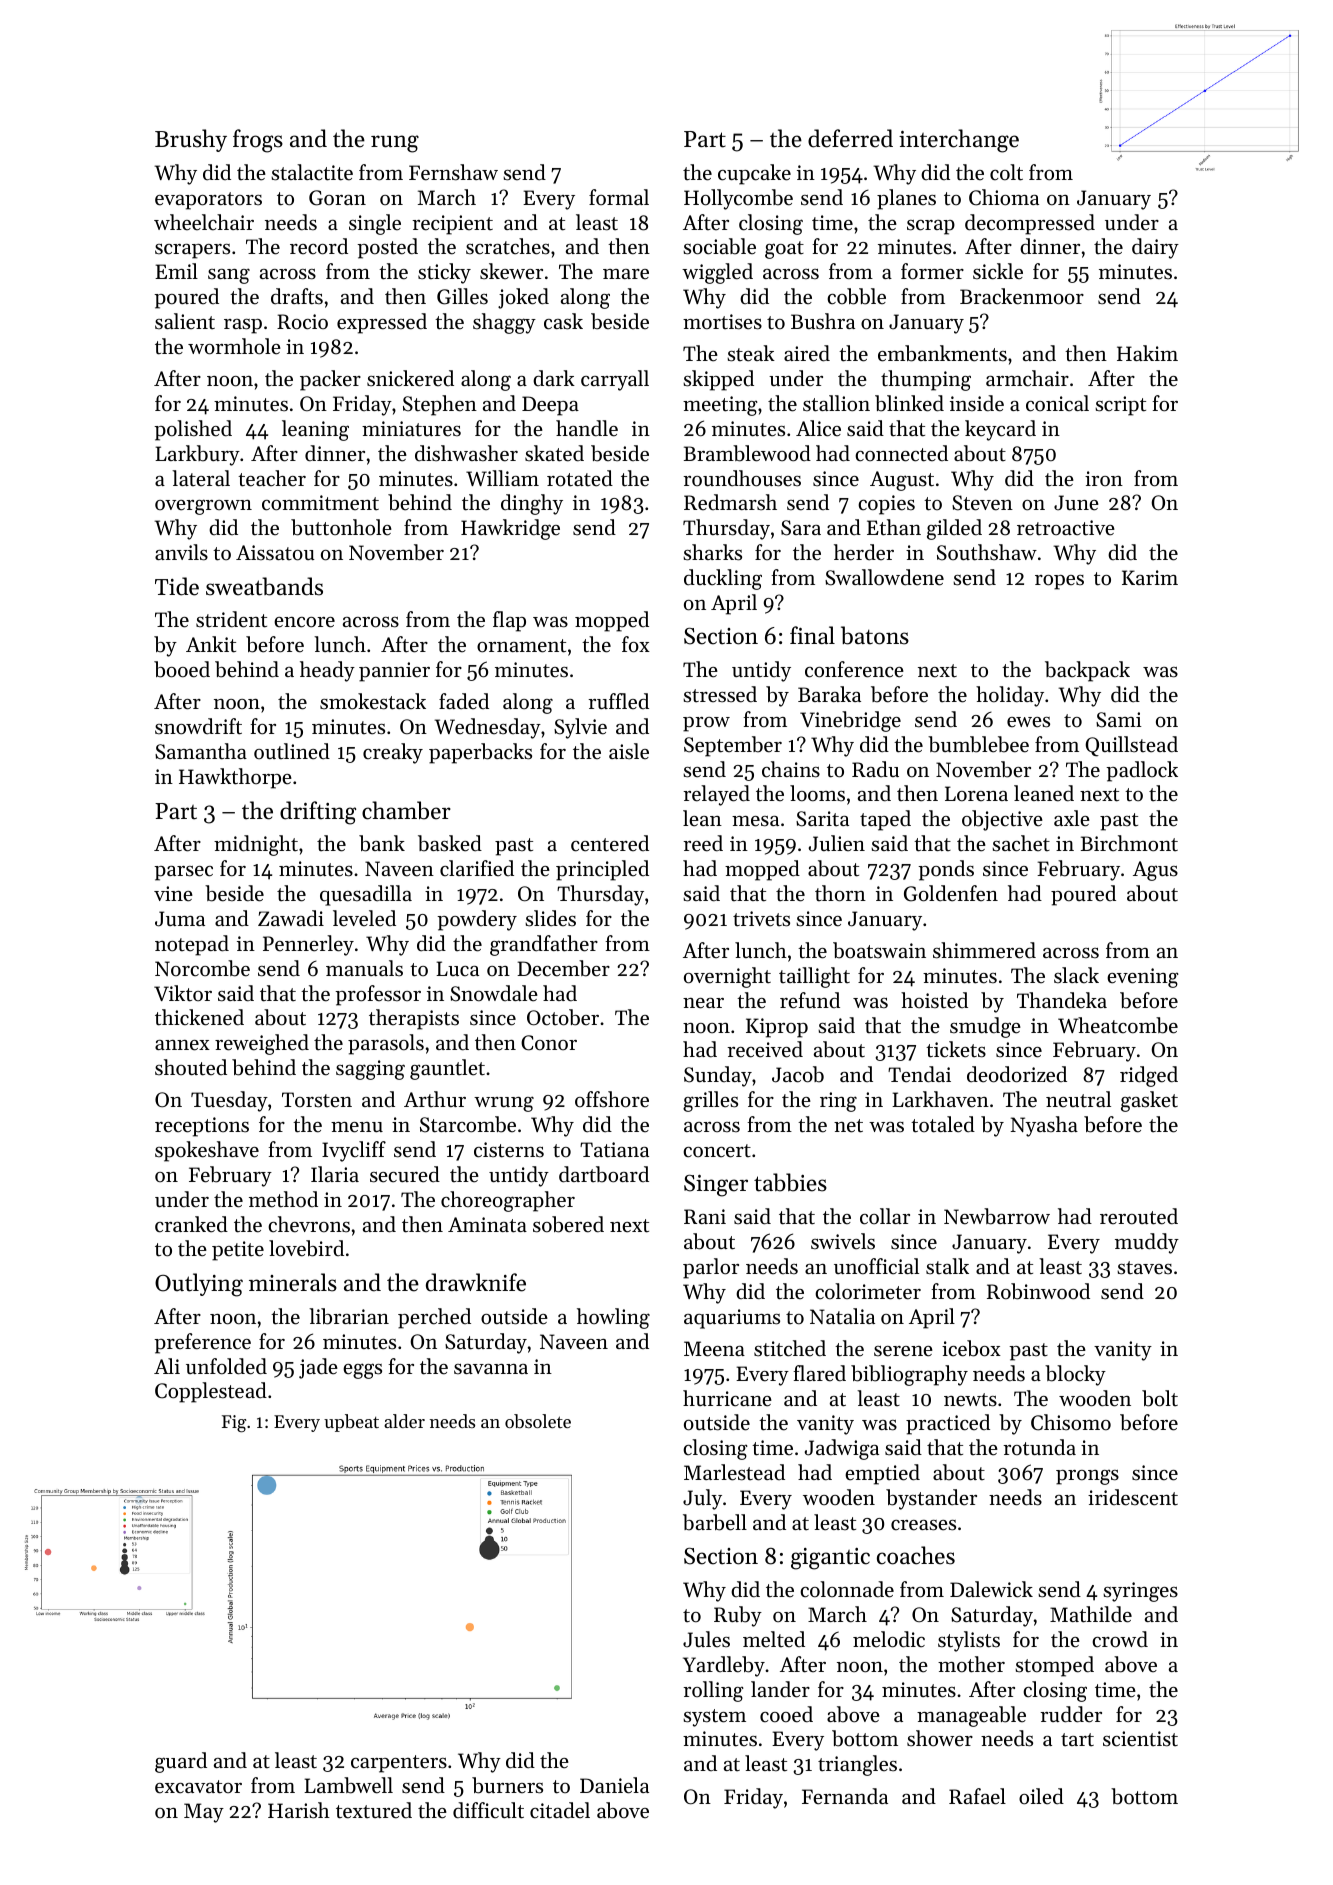 The image size is (1333, 1885). What do you see at coordinates (931, 1499) in the page?
I see `bystander` at bounding box center [931, 1499].
